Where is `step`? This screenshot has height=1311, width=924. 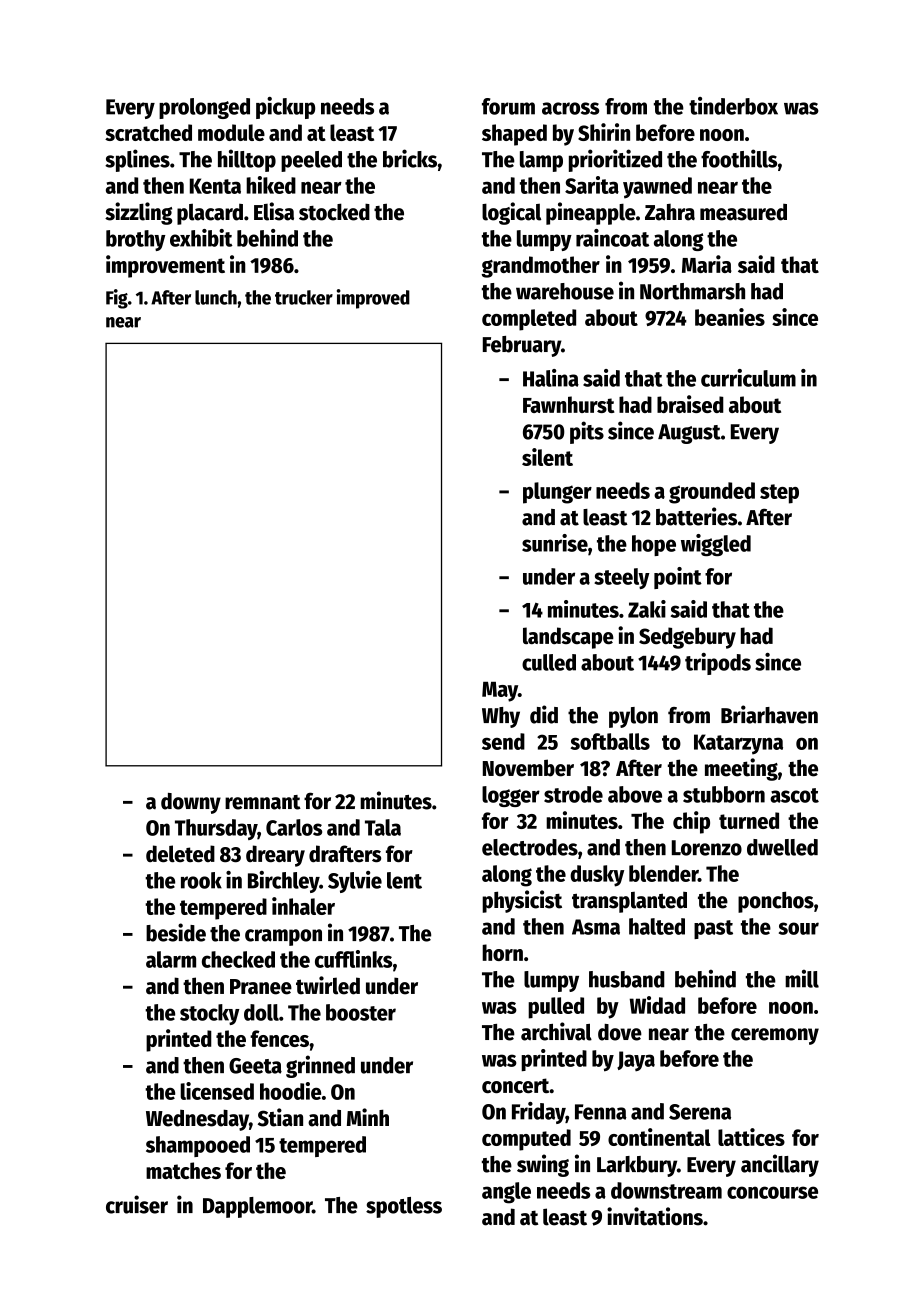
step is located at coordinates (779, 494).
